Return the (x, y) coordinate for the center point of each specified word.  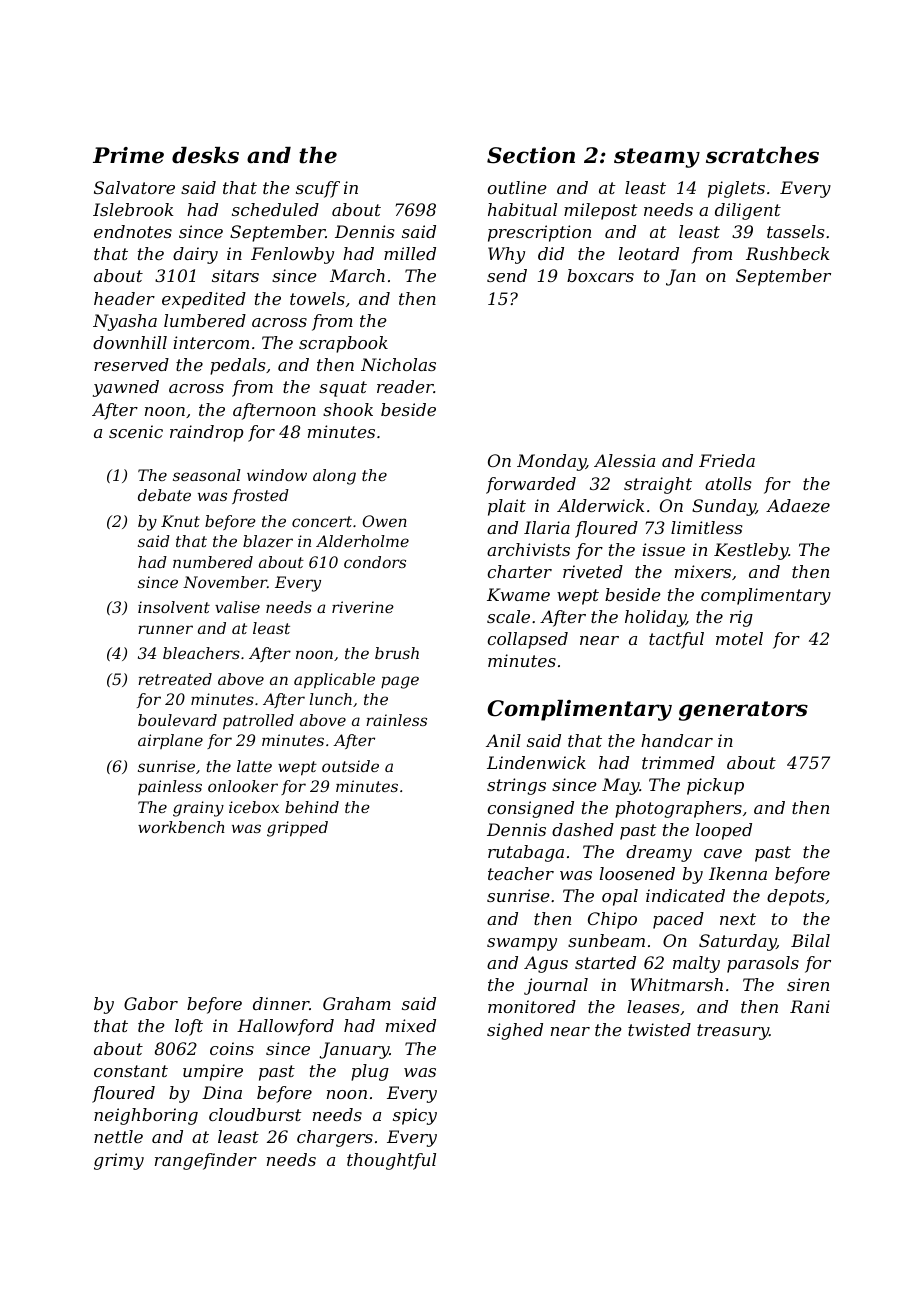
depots (796, 897)
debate (164, 495)
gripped (297, 829)
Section (531, 155)
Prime (128, 155)
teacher (521, 873)
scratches (762, 155)
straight (658, 485)
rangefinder (206, 1161)
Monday (551, 462)
